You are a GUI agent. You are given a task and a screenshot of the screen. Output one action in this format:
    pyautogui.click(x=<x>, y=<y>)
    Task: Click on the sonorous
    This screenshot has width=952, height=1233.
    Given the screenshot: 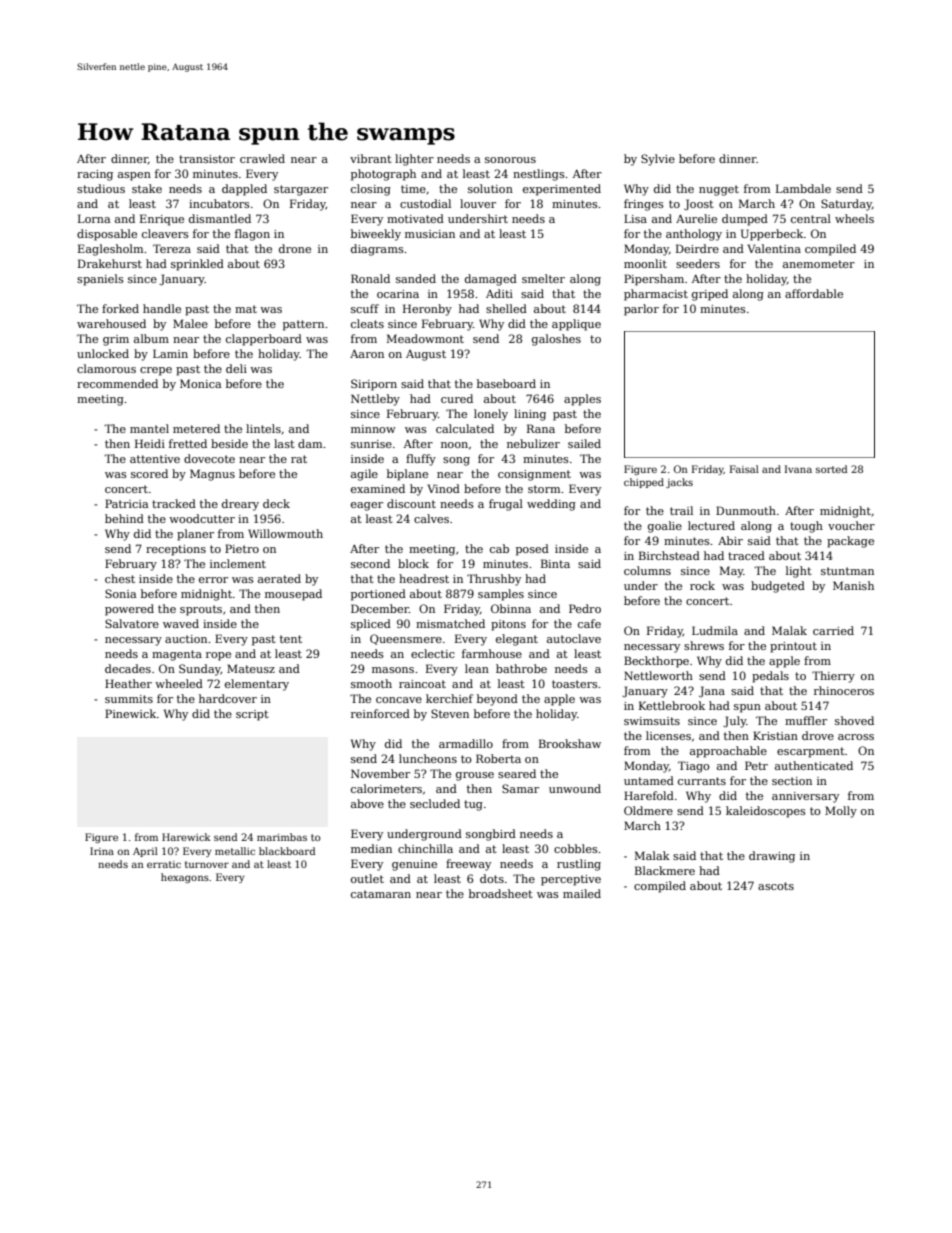 What is the action you would take?
    pyautogui.click(x=510, y=160)
